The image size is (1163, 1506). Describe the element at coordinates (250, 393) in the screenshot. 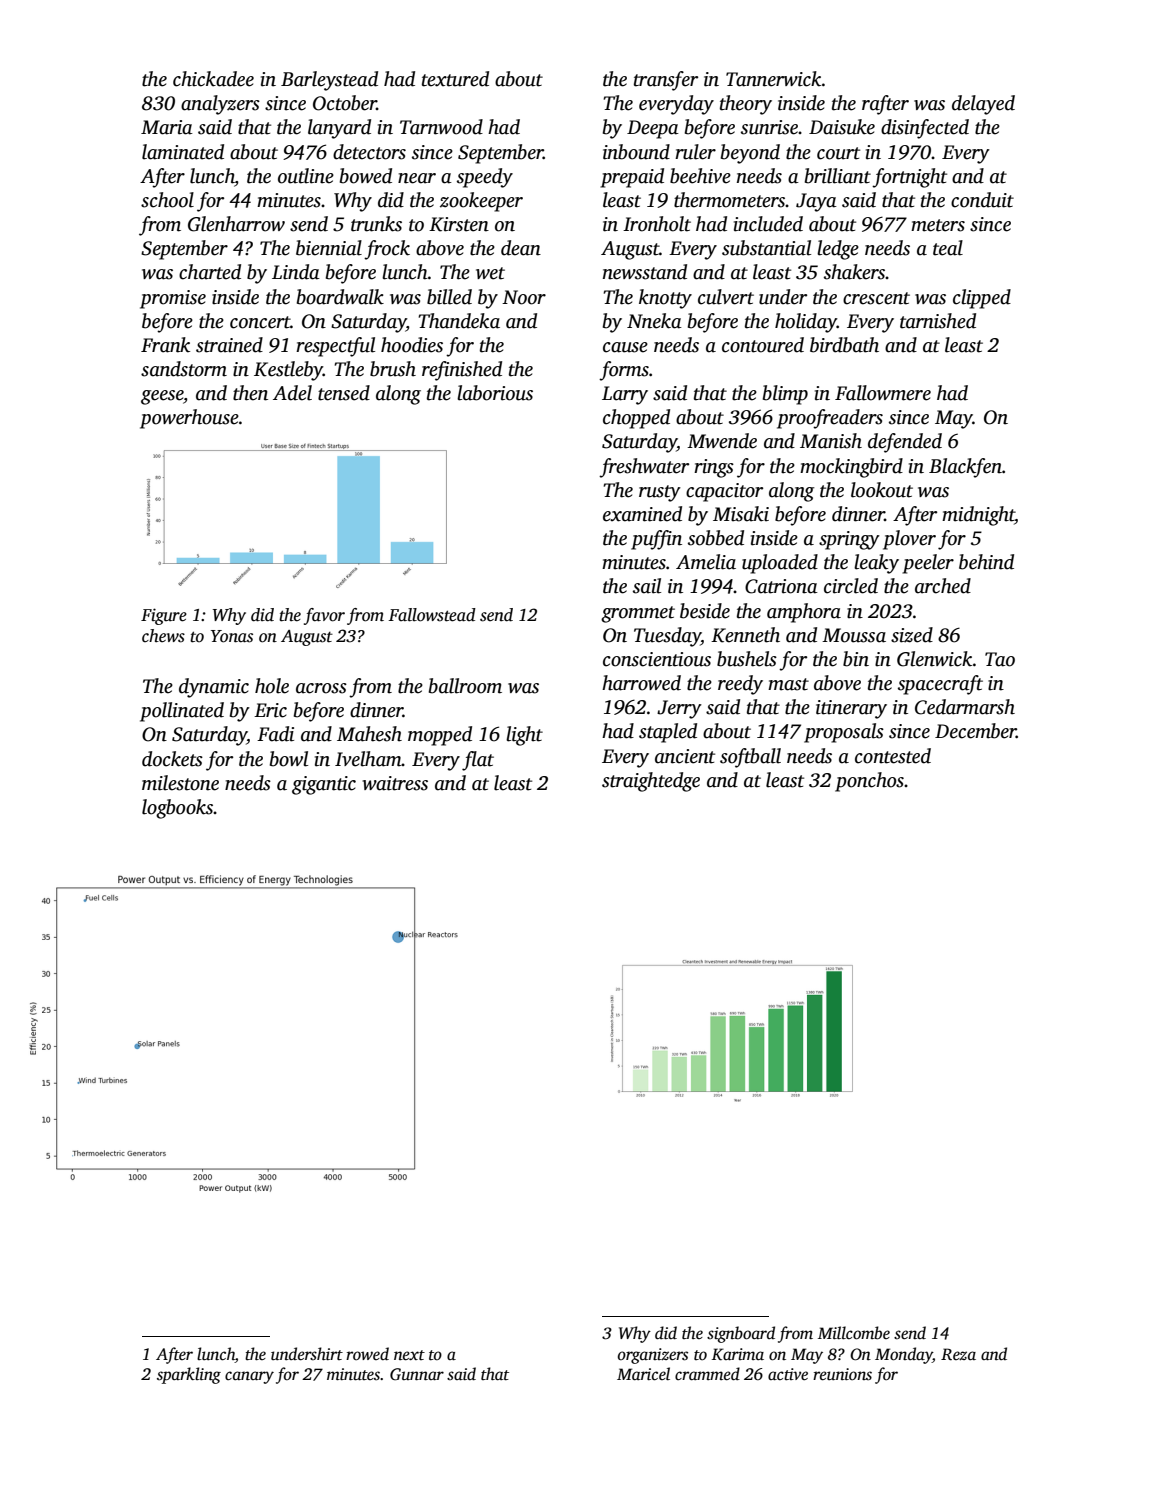

I see `then` at that location.
